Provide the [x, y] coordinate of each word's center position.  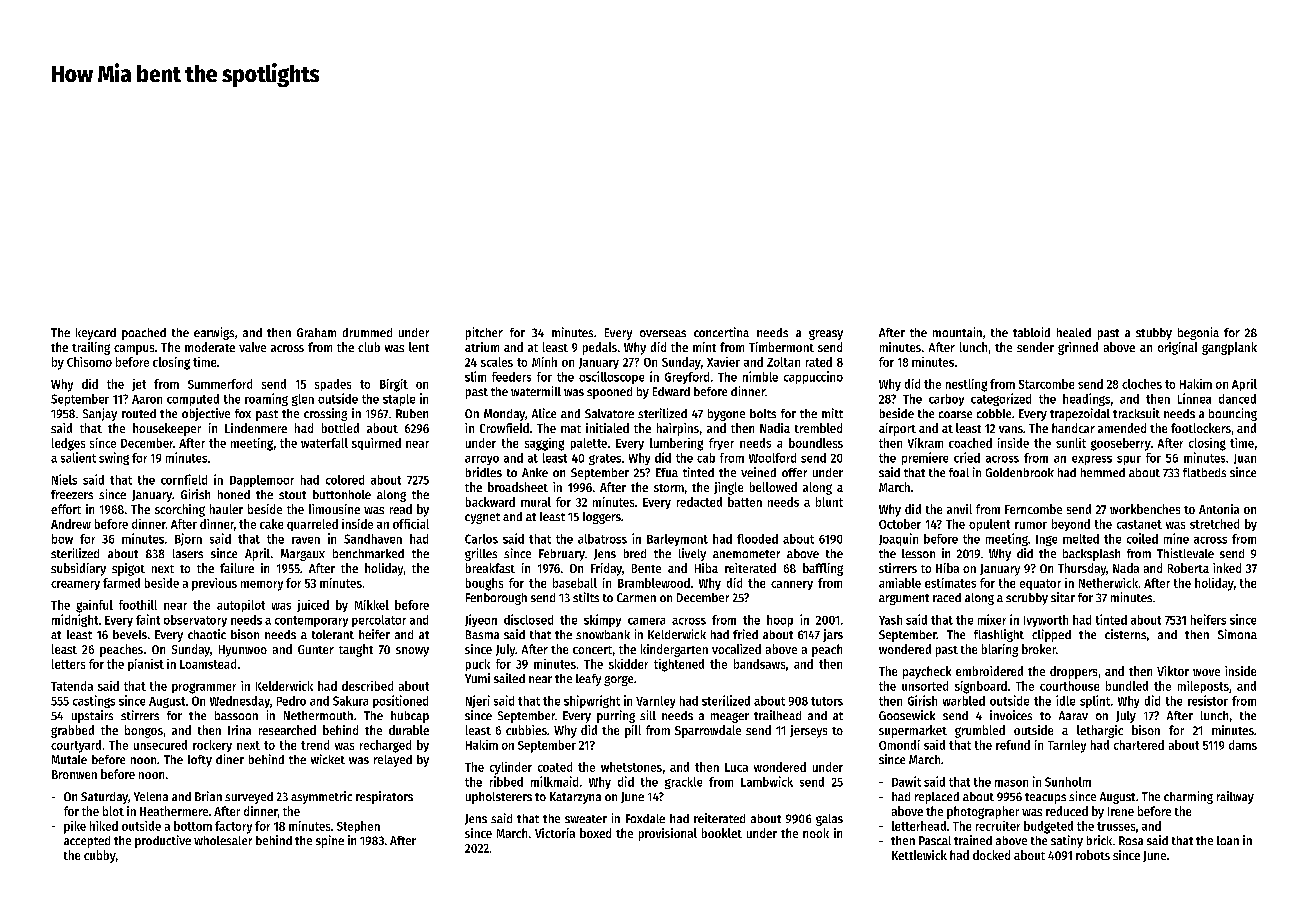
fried [745, 634]
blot [113, 811]
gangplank [1229, 348]
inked [1227, 568]
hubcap [410, 717]
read [401, 509]
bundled [1127, 686]
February [562, 555]
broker [1039, 649]
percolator [379, 621]
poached [144, 334]
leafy [588, 680]
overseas [663, 333]
